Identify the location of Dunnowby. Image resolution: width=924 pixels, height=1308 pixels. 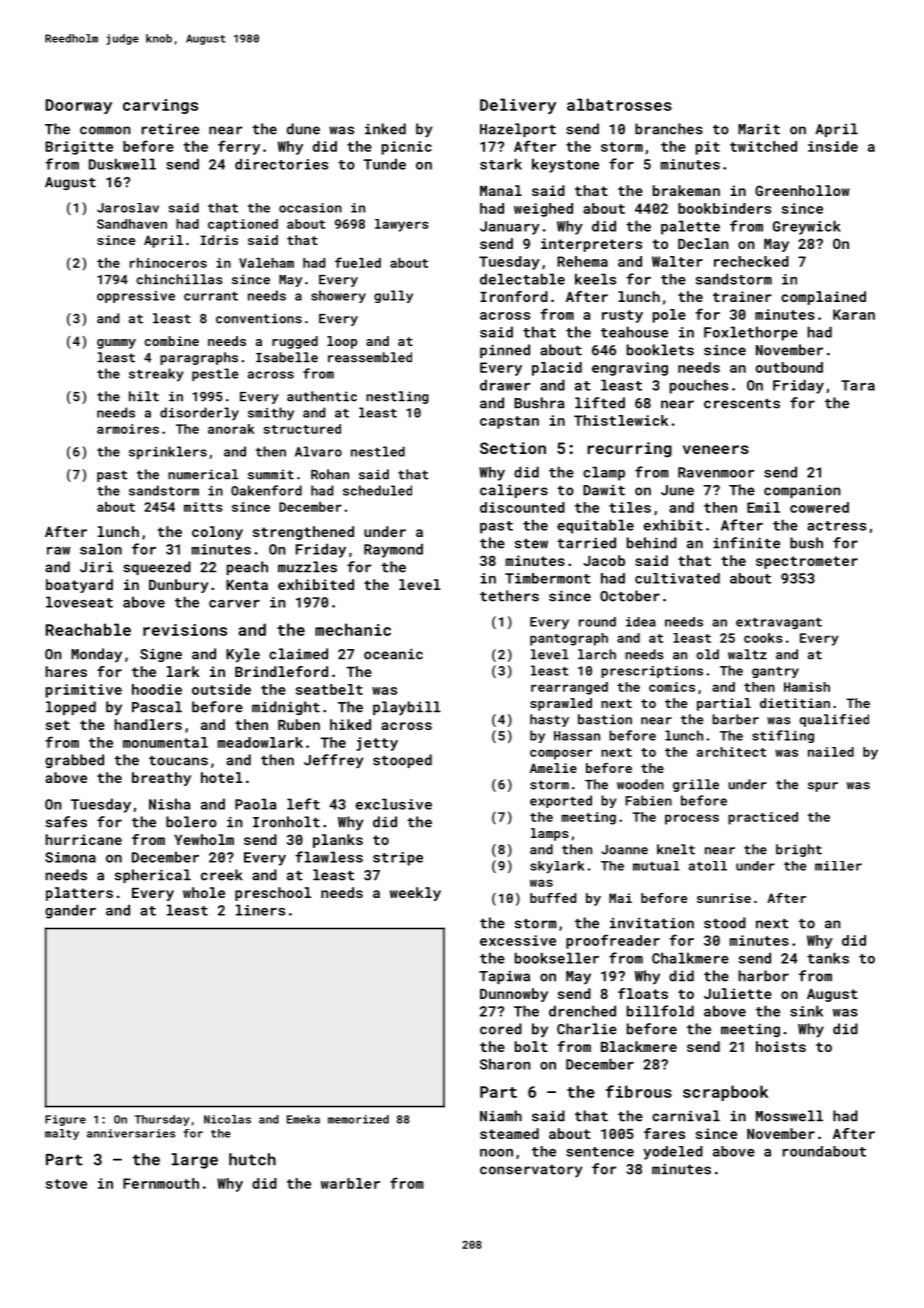
(514, 995).
